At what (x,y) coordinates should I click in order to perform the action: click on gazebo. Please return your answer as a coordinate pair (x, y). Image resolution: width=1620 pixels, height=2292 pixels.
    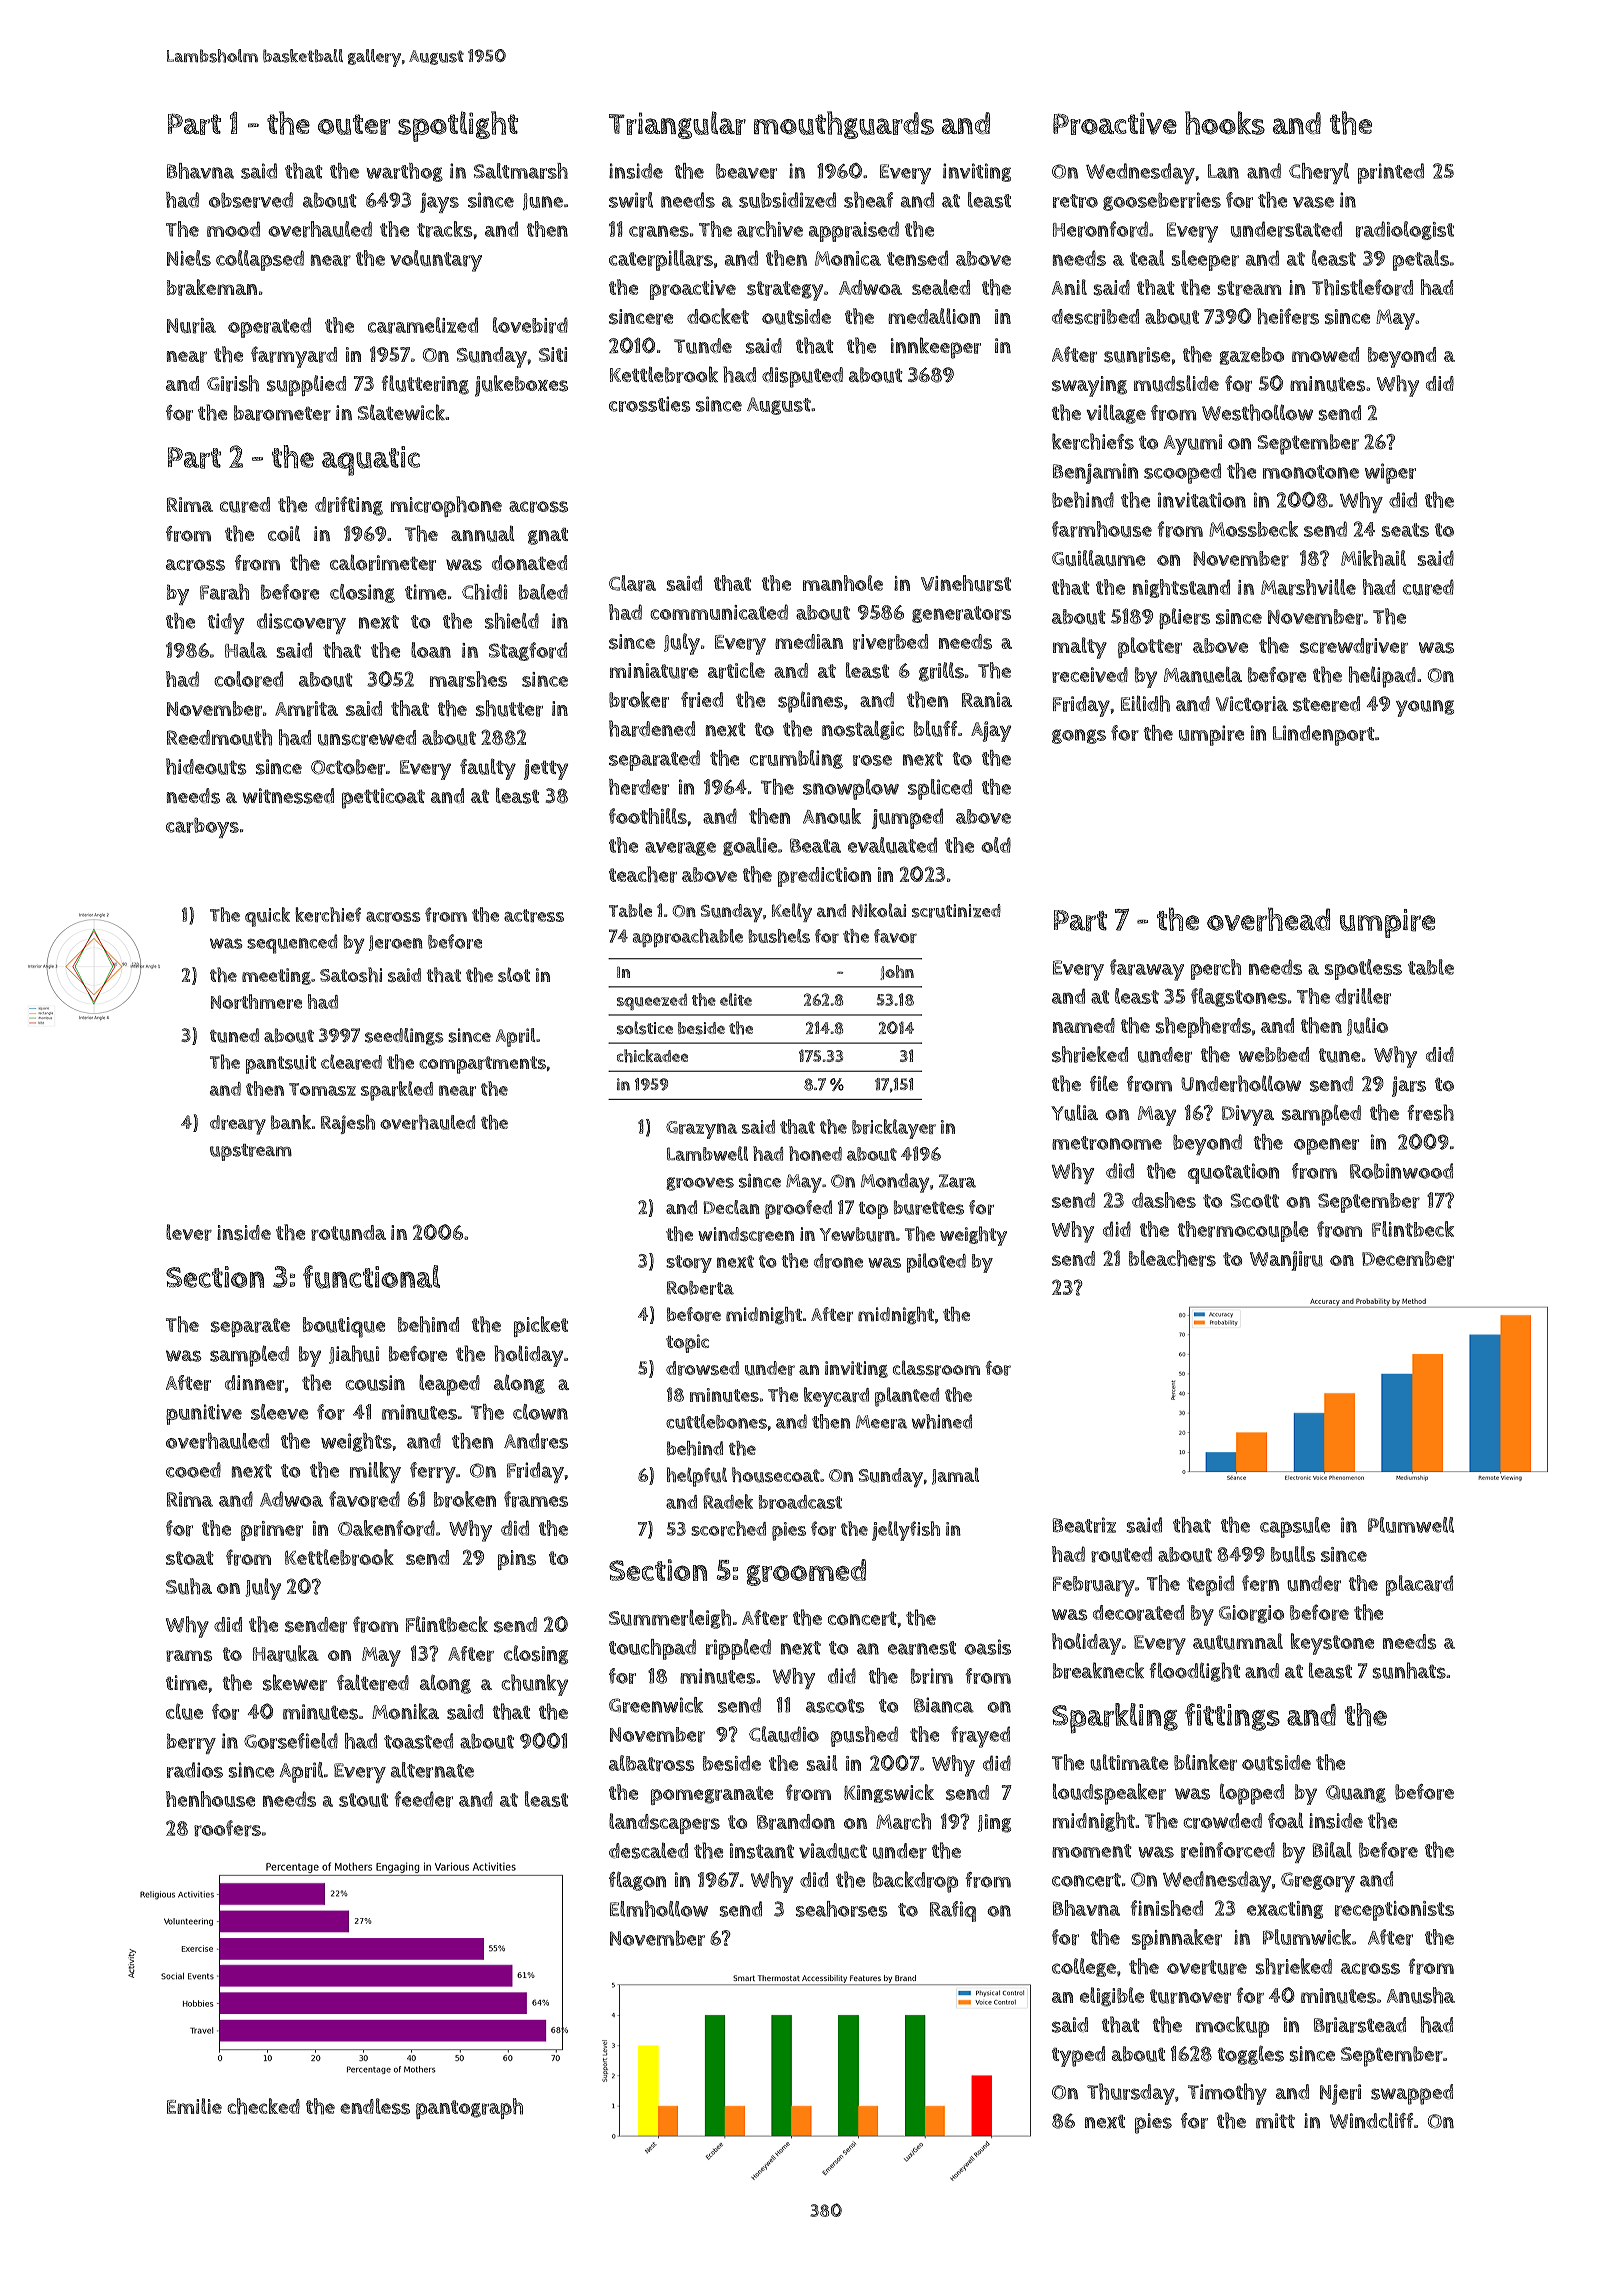
    Looking at the image, I should click on (1251, 356).
